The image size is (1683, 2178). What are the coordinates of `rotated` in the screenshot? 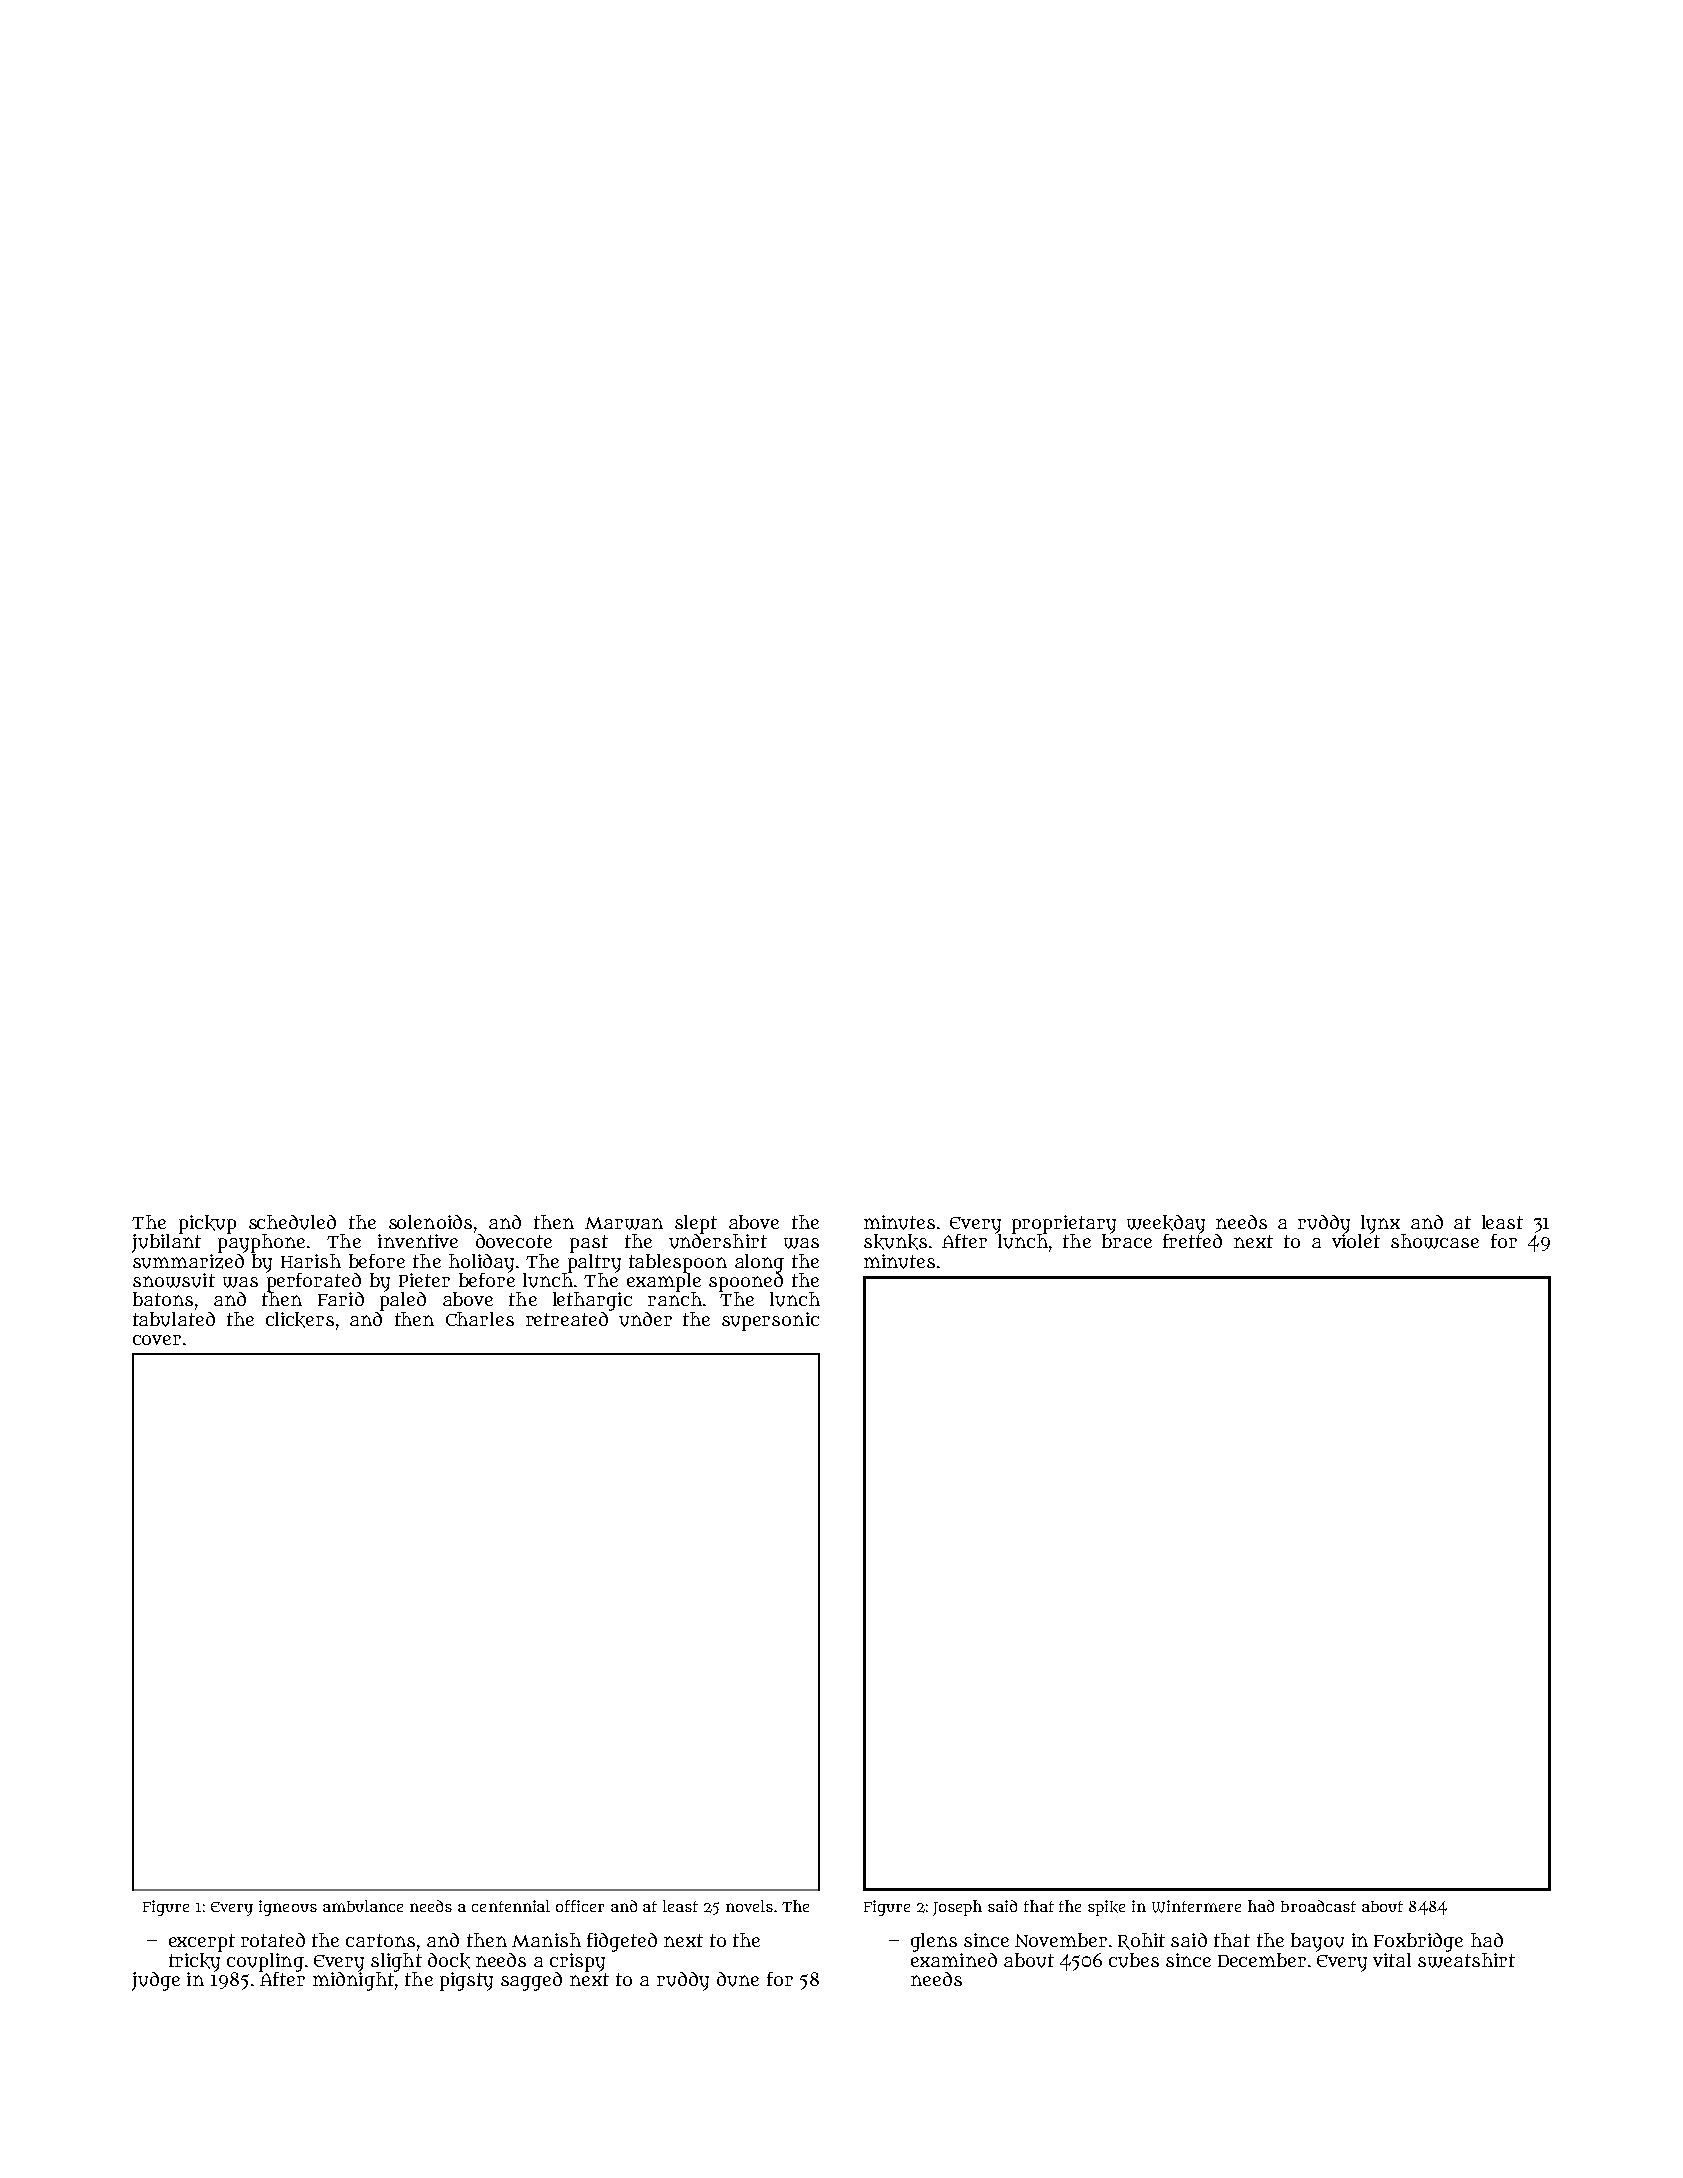 It's located at (273, 1940).
